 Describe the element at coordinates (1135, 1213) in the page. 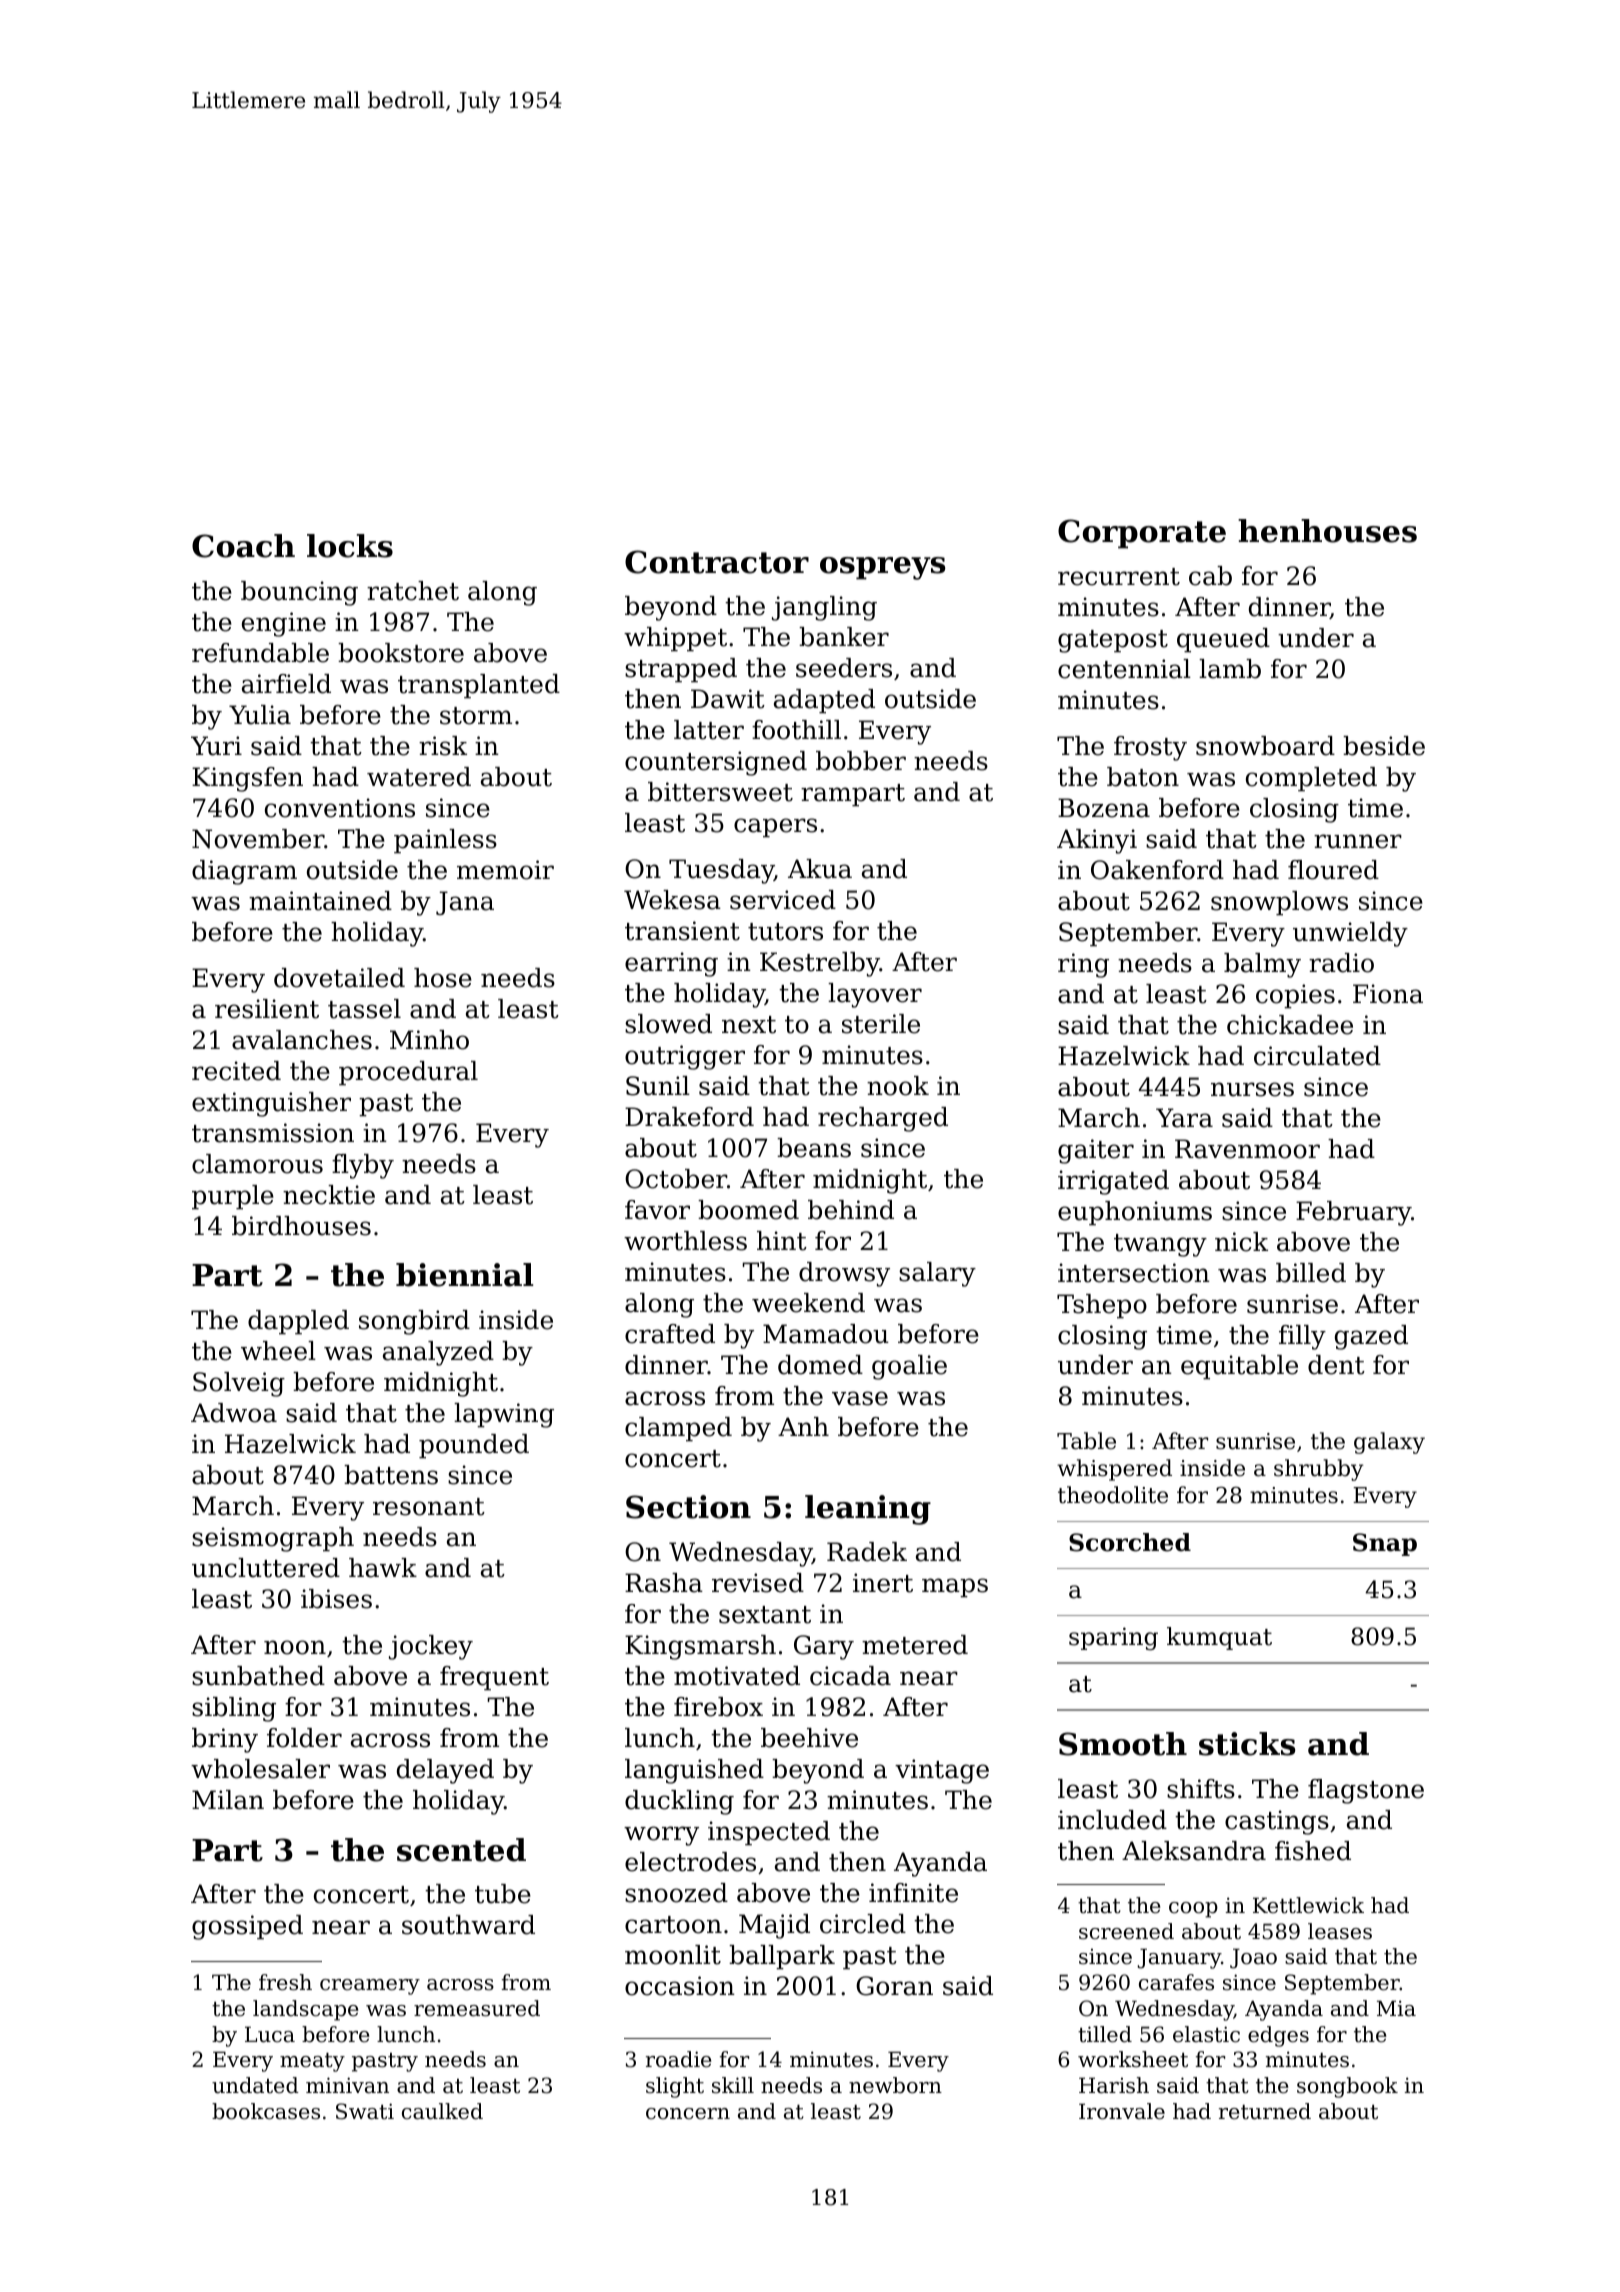

I see `euphoniums` at that location.
